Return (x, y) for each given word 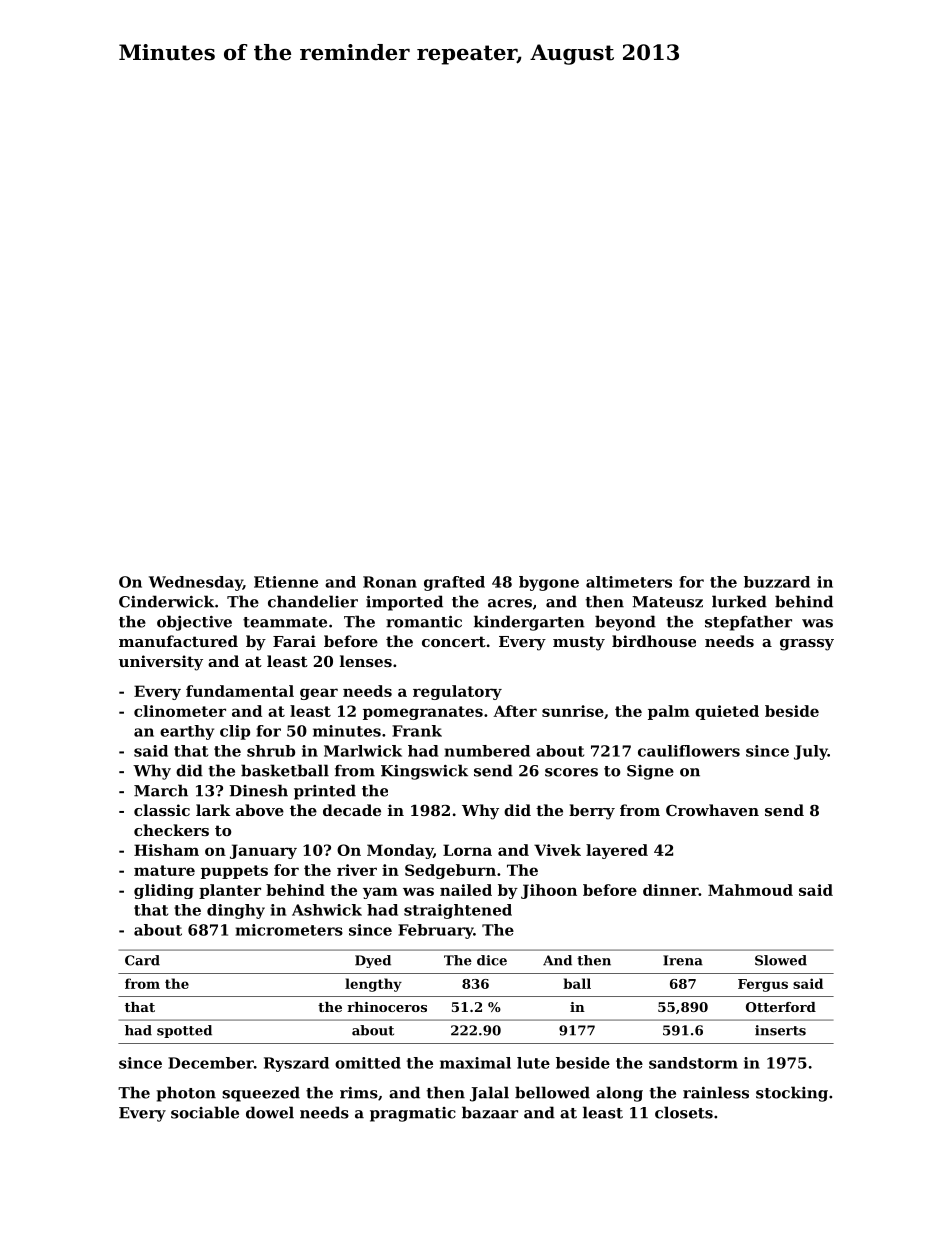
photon (186, 1094)
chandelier (313, 601)
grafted (454, 583)
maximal (475, 1063)
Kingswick (424, 772)
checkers (171, 830)
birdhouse (654, 641)
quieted (727, 712)
